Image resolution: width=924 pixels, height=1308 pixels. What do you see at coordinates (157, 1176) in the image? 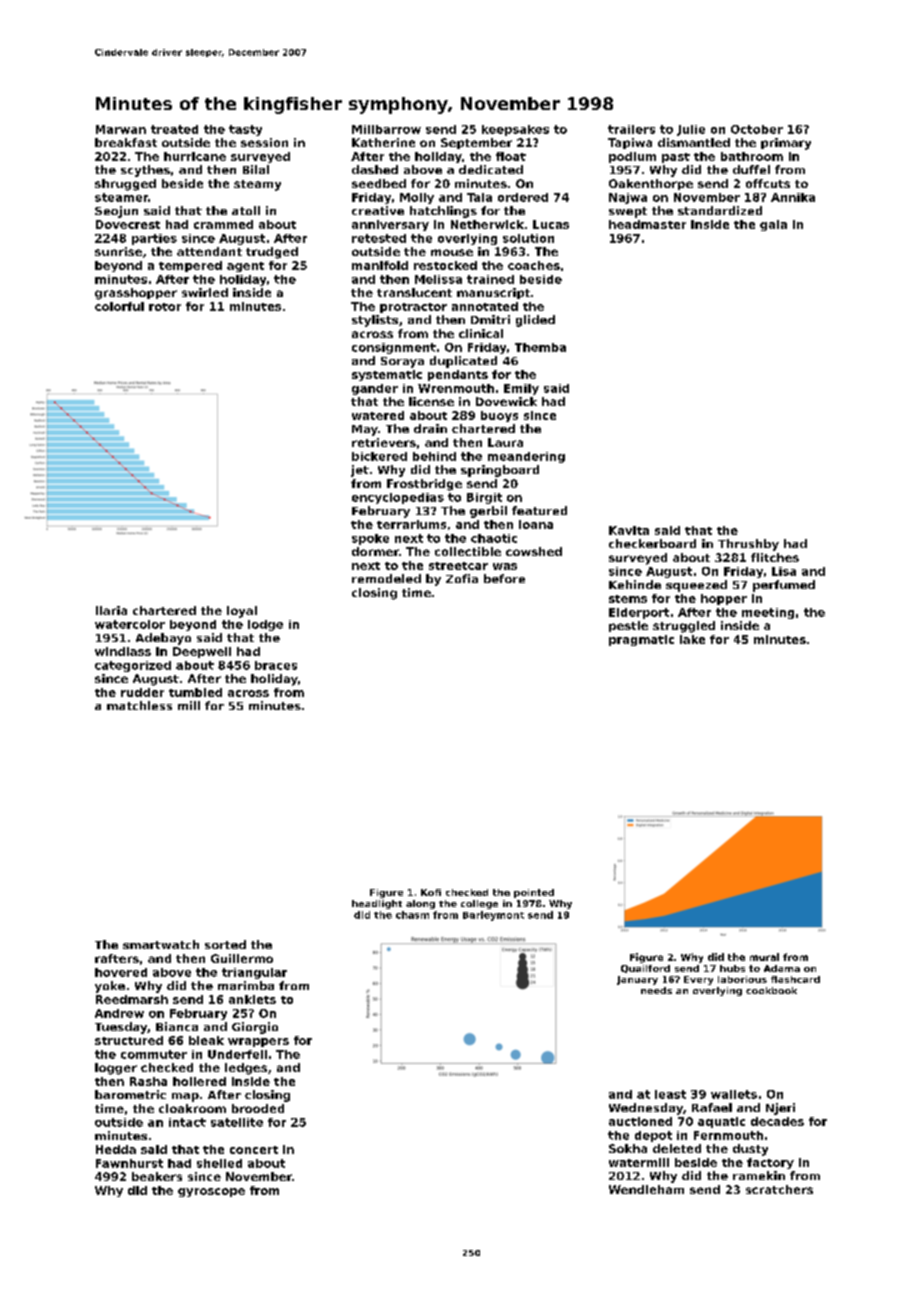
I see `beakers` at bounding box center [157, 1176].
